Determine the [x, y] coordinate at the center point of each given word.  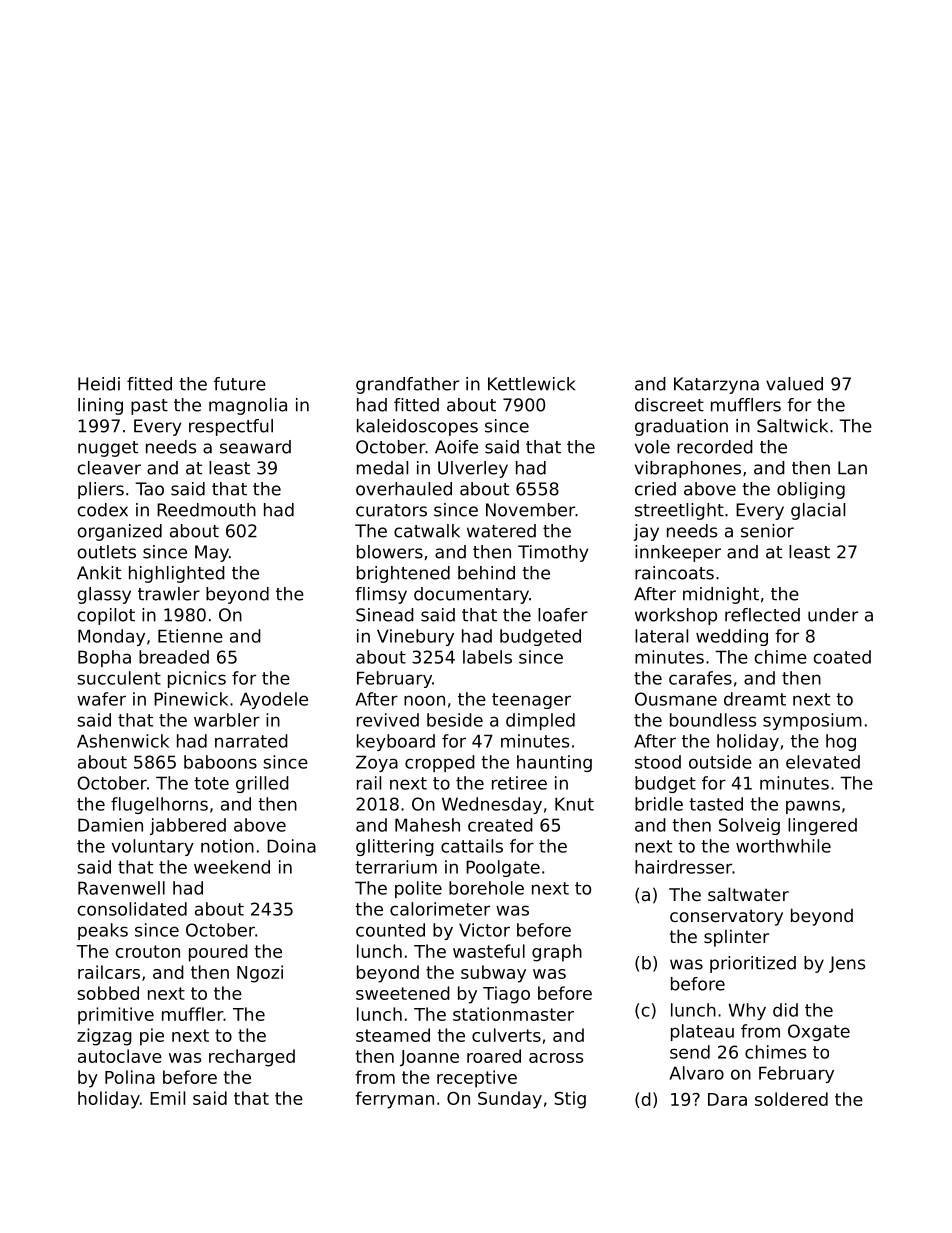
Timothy [553, 553]
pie [152, 1037]
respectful [231, 427]
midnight [721, 595]
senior [767, 531]
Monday [111, 637]
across [556, 1058]
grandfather [407, 385]
